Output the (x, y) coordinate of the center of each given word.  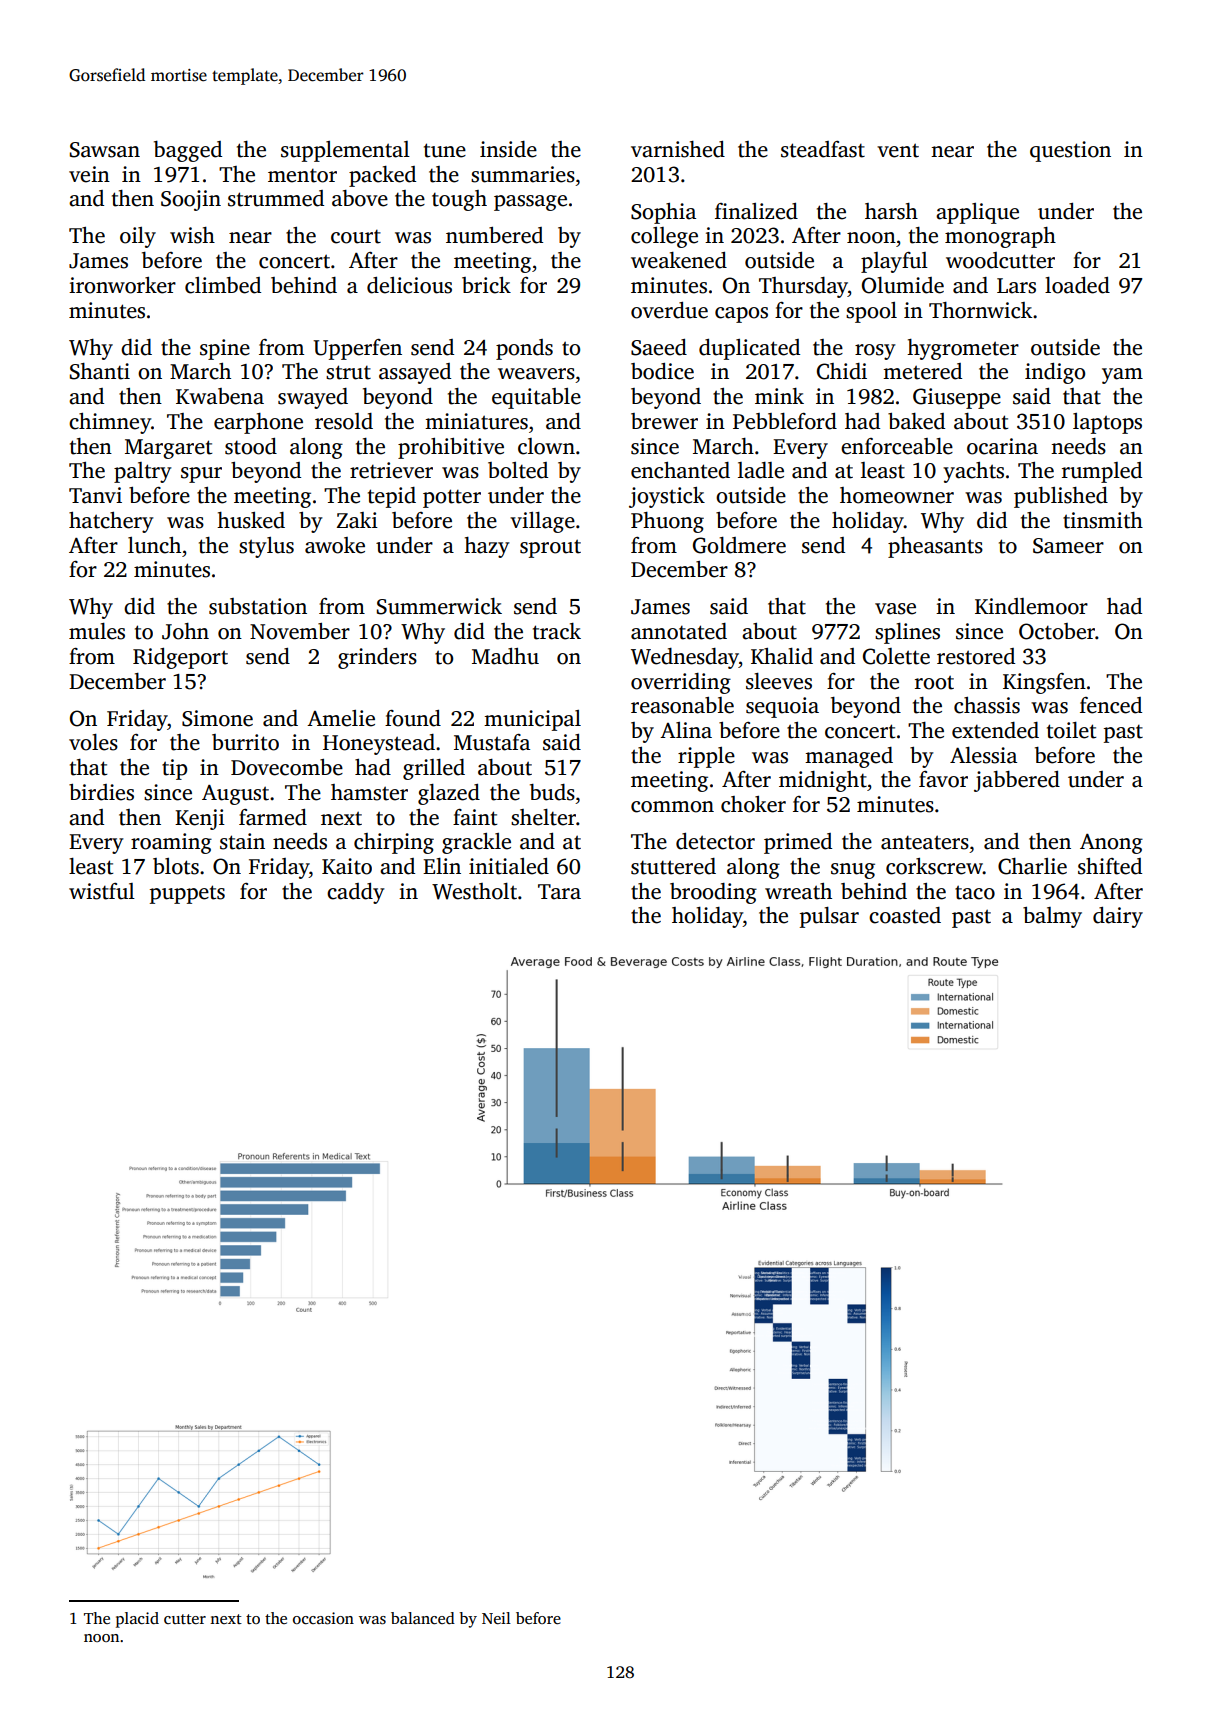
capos (741, 315)
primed (798, 843)
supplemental (345, 151)
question (1070, 151)
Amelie (341, 718)
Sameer (1068, 546)
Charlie (1032, 866)
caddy (356, 893)
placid (137, 1620)
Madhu (505, 656)
